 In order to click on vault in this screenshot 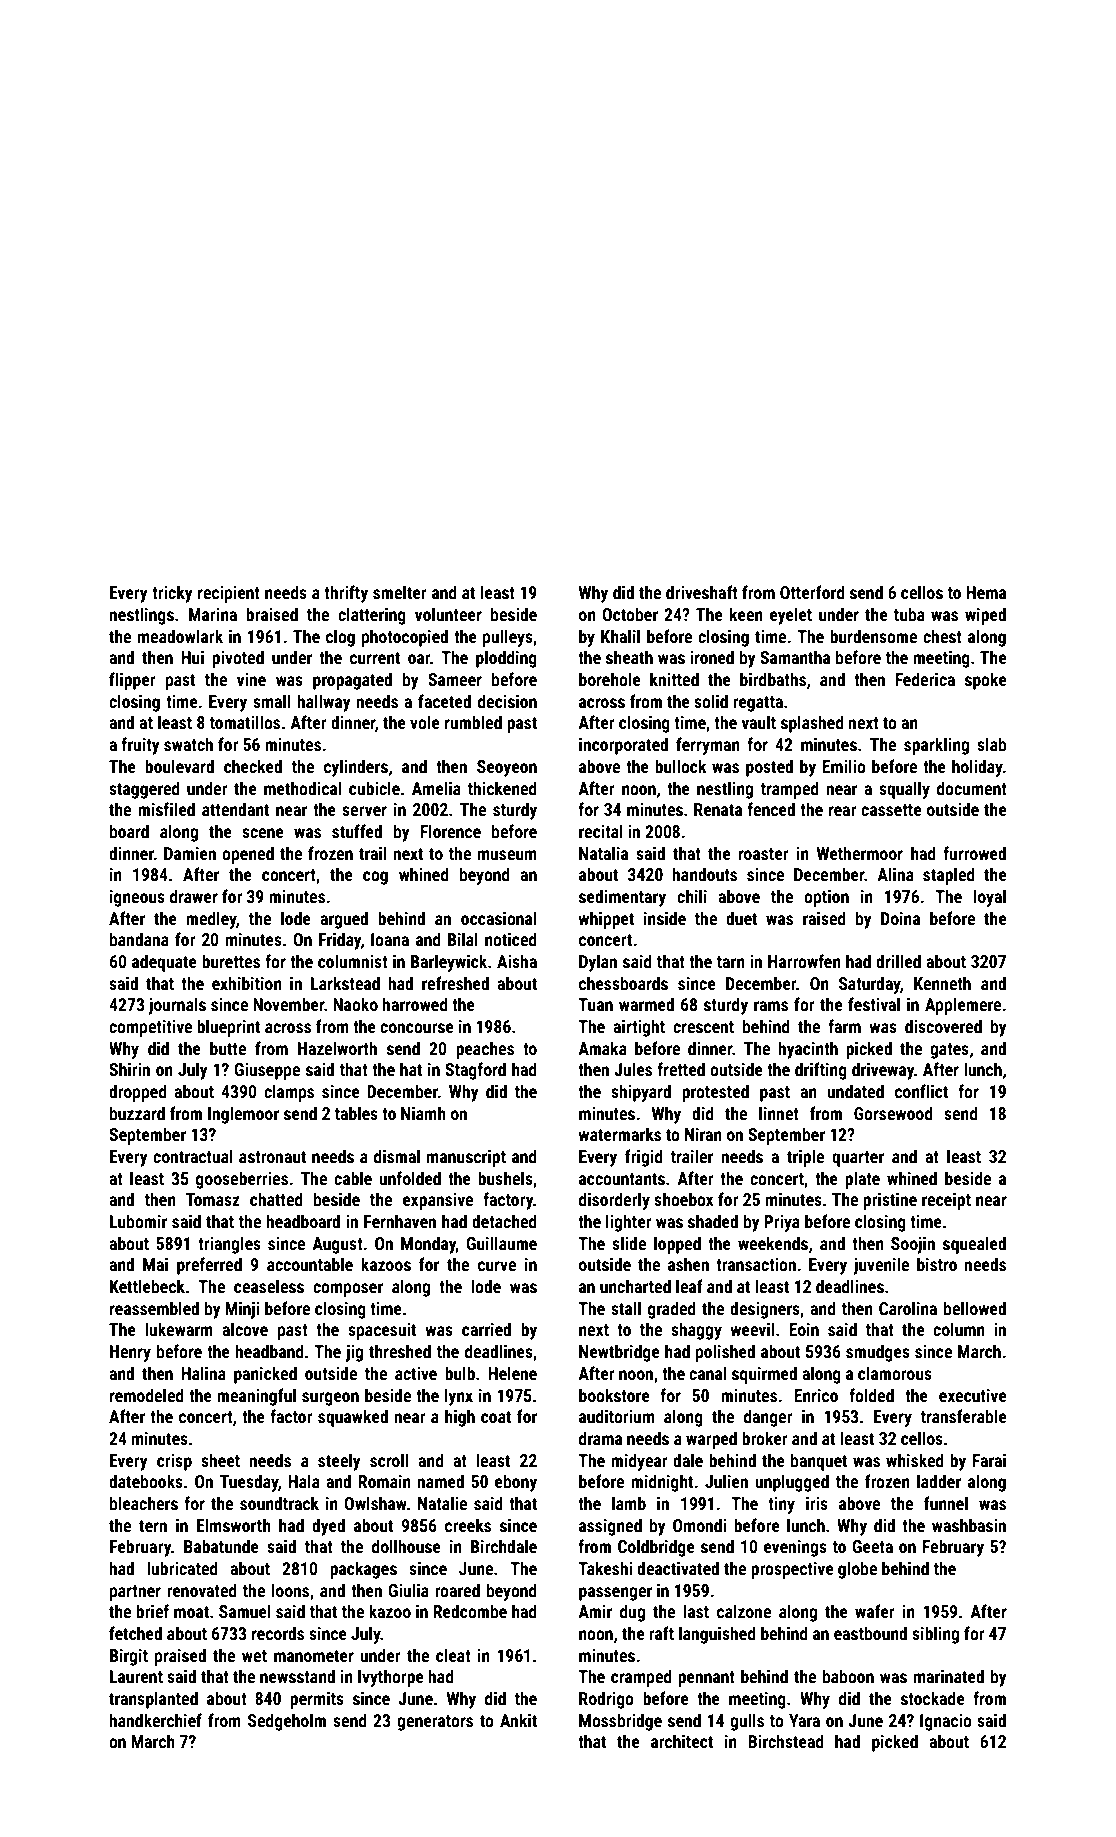, I will do `click(758, 722)`.
